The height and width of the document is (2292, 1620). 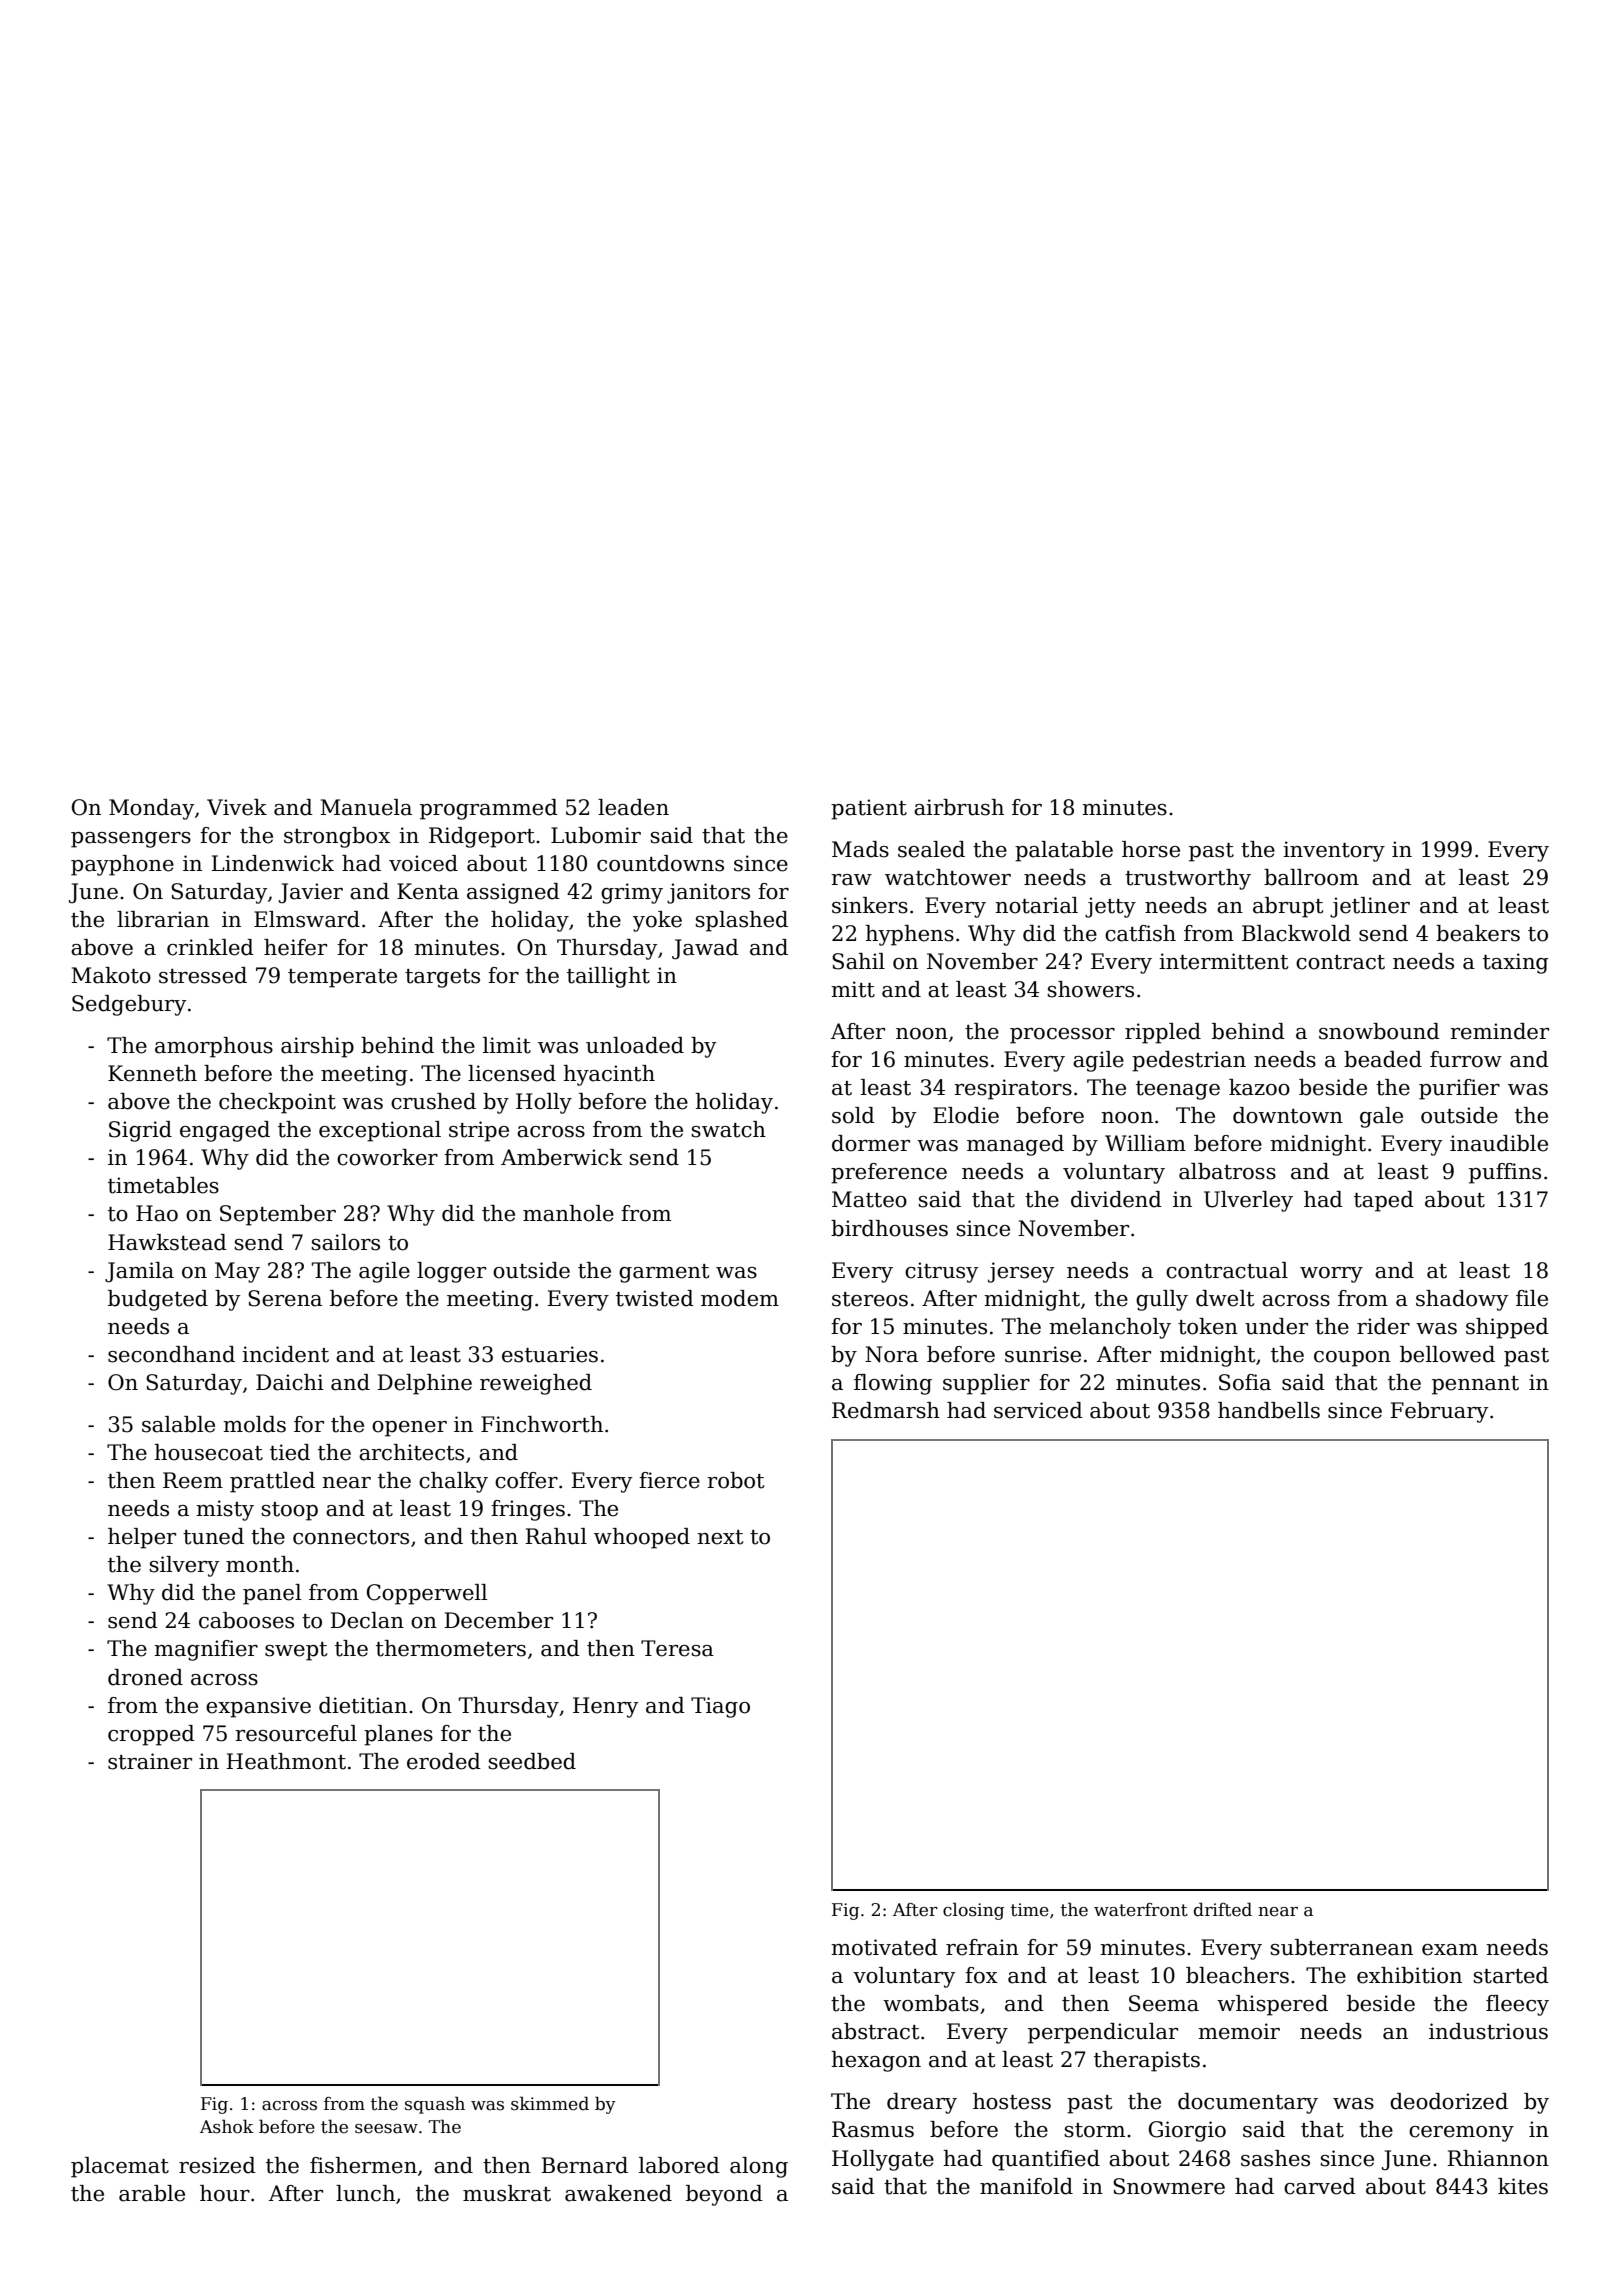 I want to click on drifted, so click(x=1223, y=1909).
